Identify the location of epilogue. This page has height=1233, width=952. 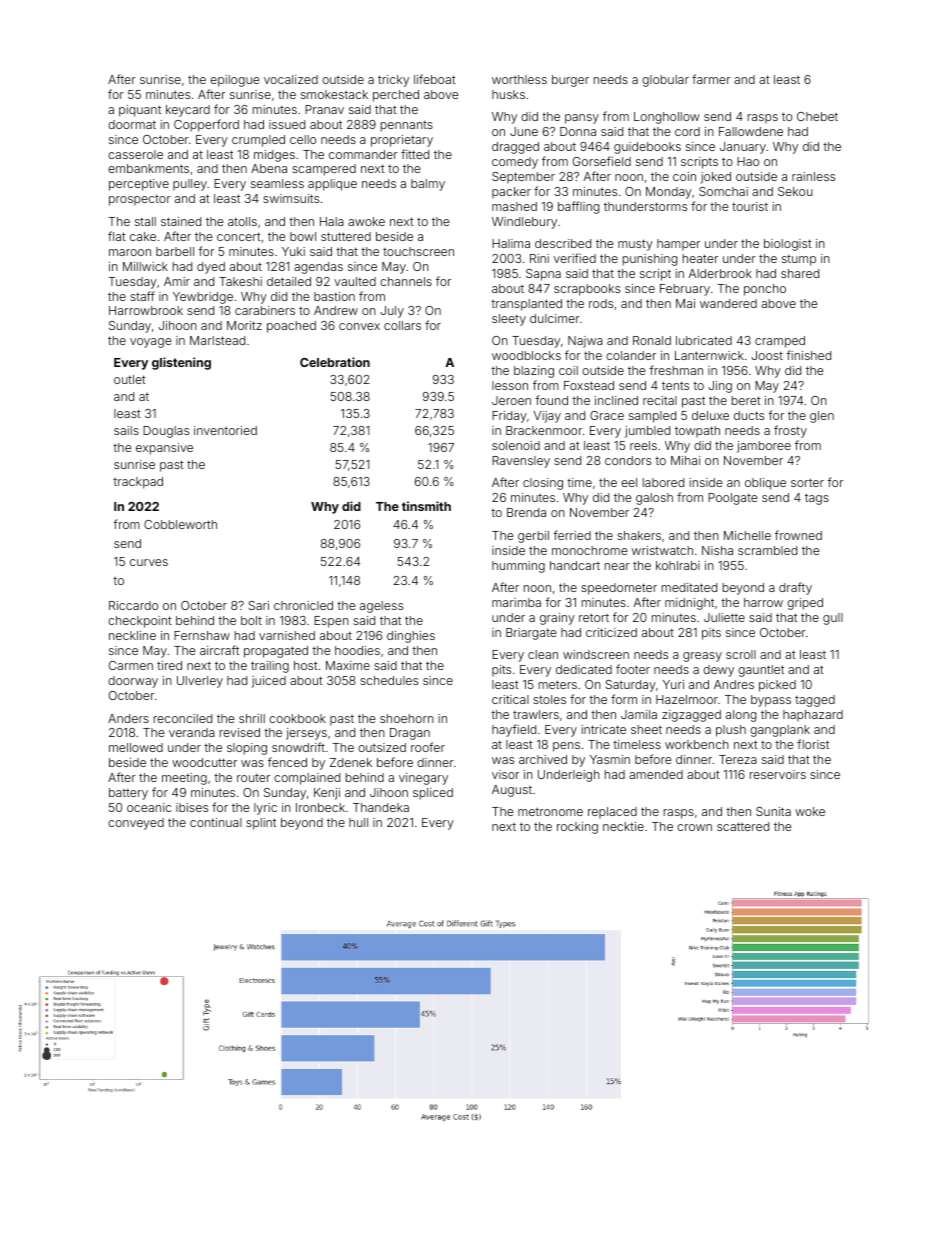
(235, 81).
